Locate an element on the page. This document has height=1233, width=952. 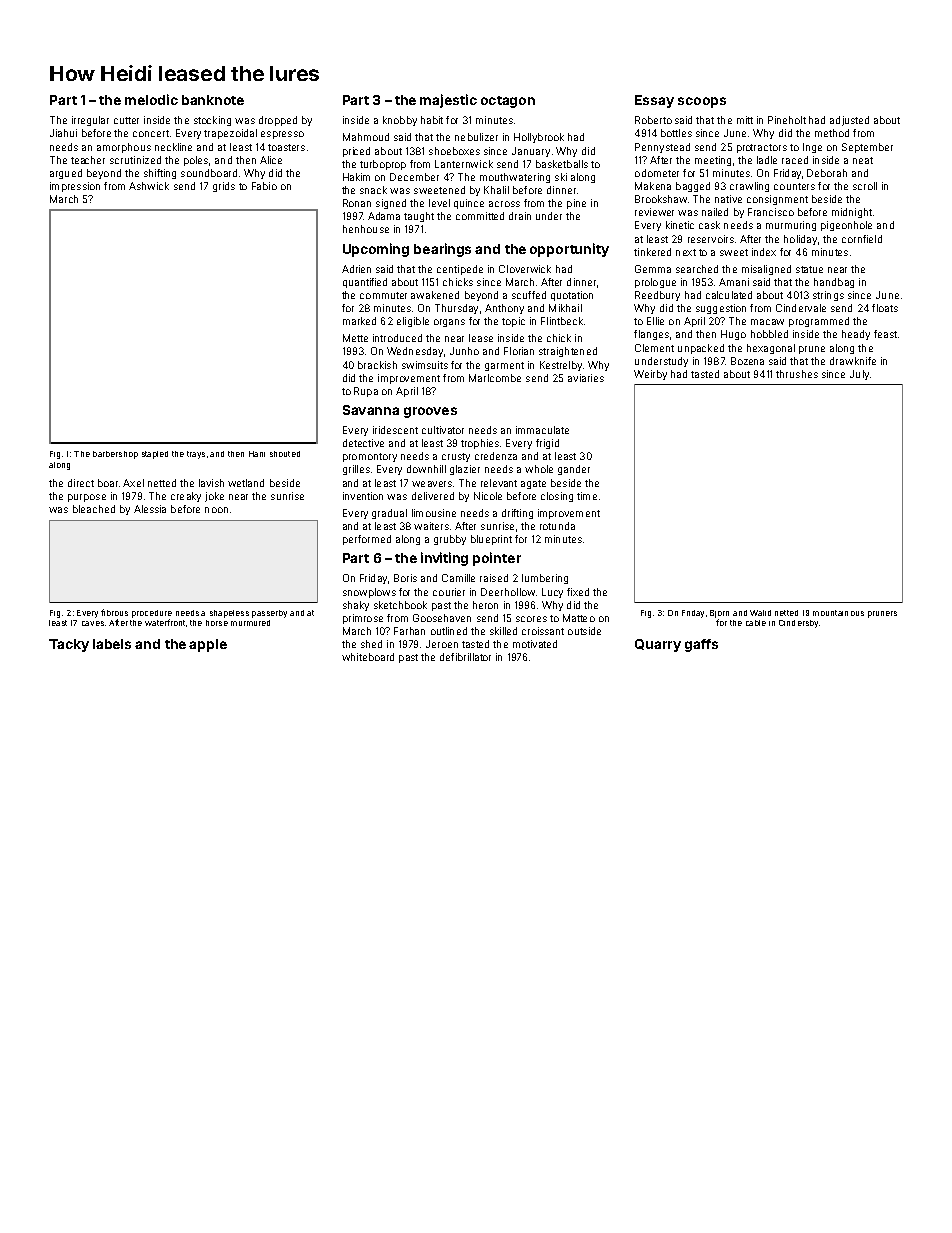
meeting is located at coordinates (713, 161).
